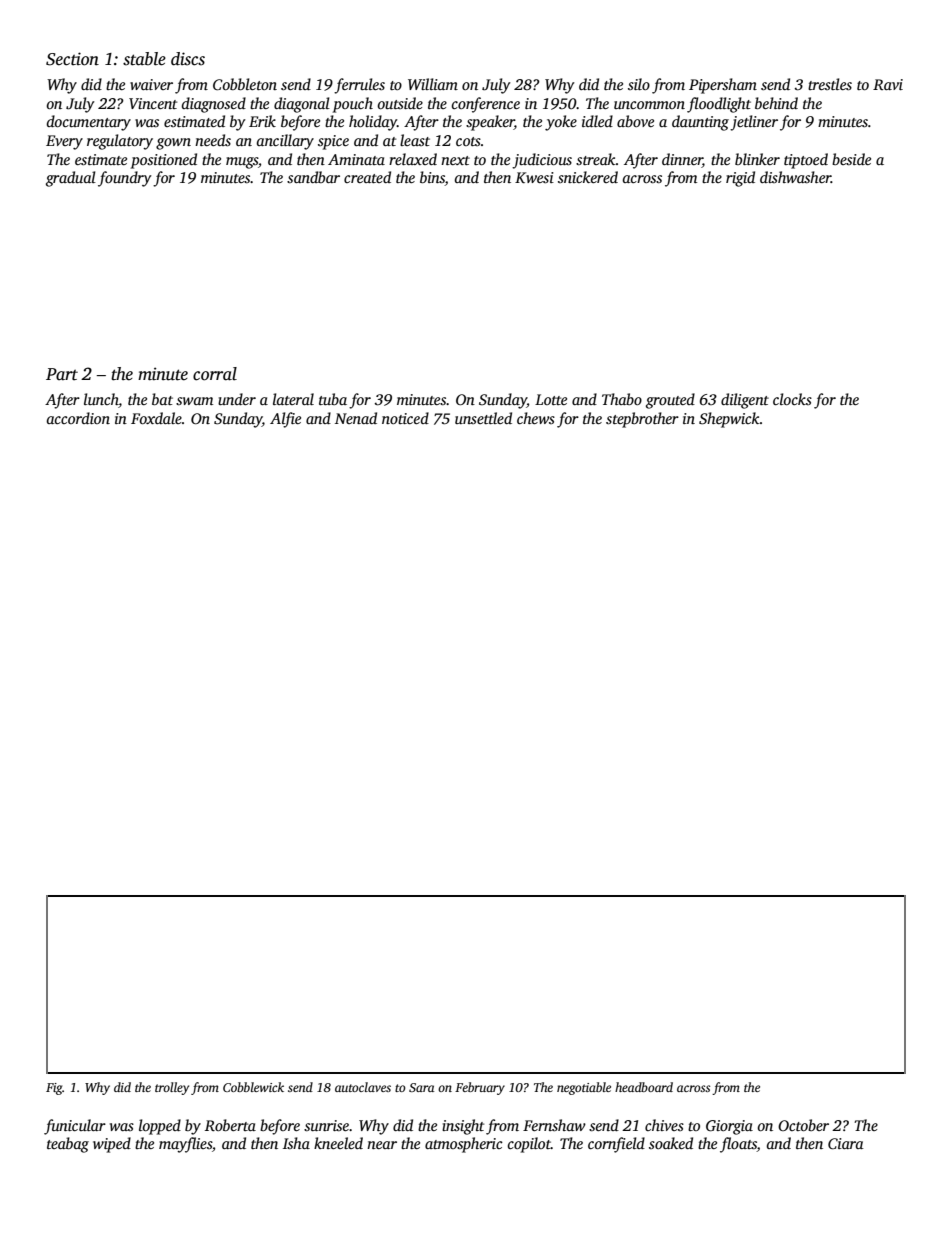 The height and width of the image is (1233, 952). I want to click on Ravi, so click(888, 84).
